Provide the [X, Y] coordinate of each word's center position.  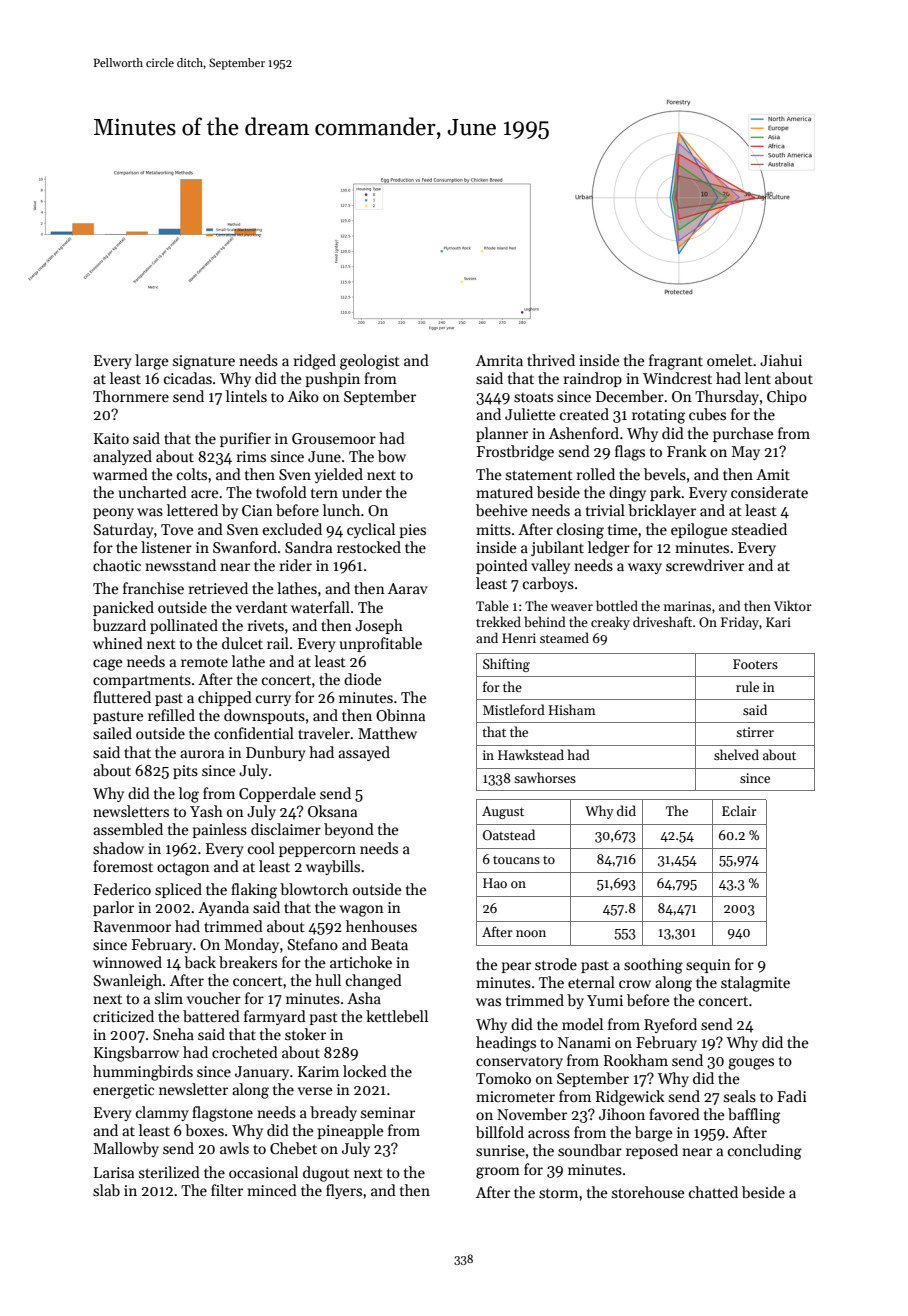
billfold [500, 1132]
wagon [361, 911]
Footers [755, 664]
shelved [736, 754]
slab [106, 1190]
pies [412, 531]
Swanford [245, 547]
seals [740, 1096]
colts [192, 474]
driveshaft [662, 621]
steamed [564, 637]
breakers [248, 962]
